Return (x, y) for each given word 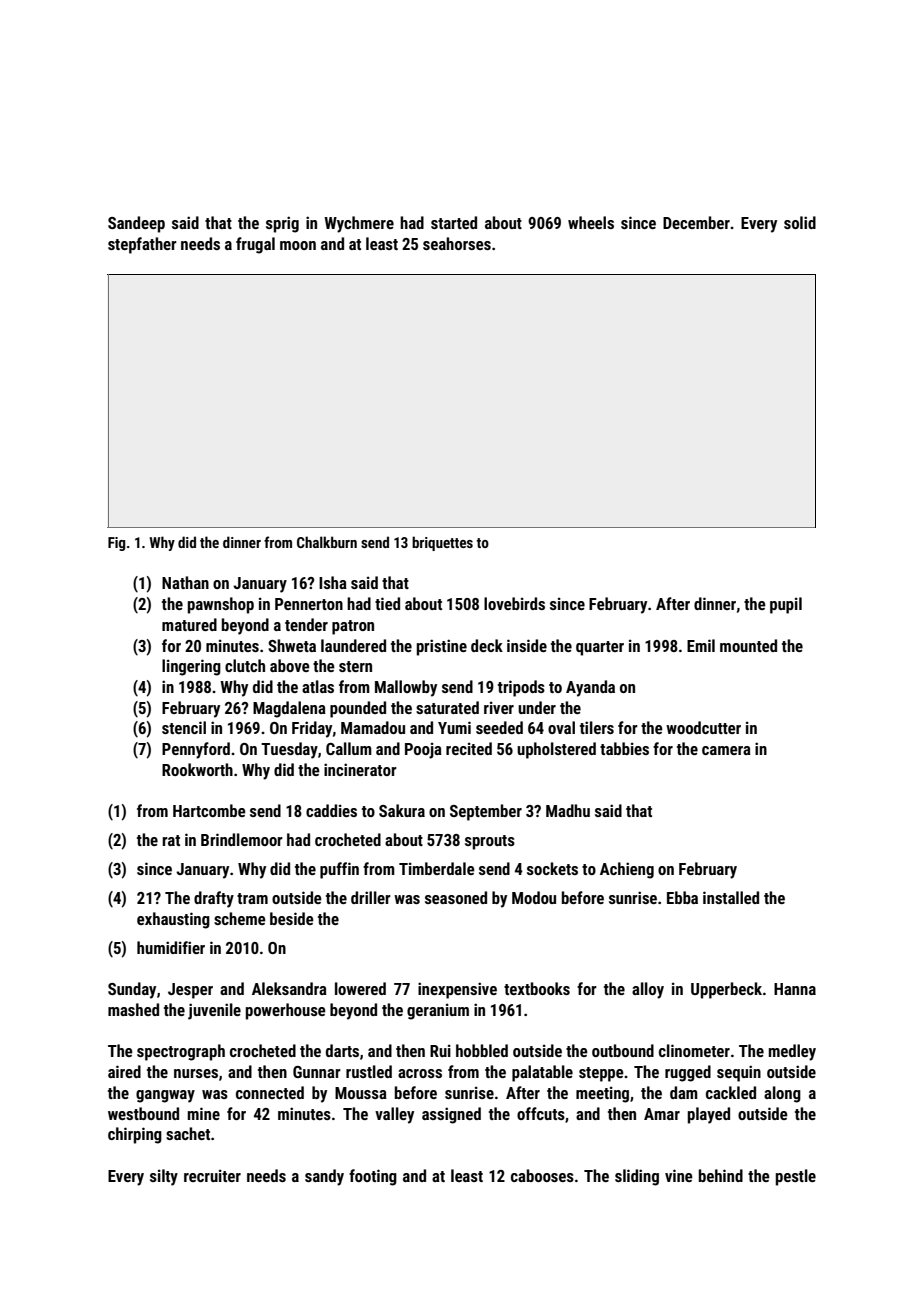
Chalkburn (327, 542)
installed (731, 897)
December (696, 222)
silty (164, 1177)
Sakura (402, 810)
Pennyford (196, 750)
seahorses (457, 243)
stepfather (142, 245)
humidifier (171, 947)
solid (800, 222)
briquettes (442, 543)
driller (371, 897)
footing (373, 1177)
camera (726, 750)
